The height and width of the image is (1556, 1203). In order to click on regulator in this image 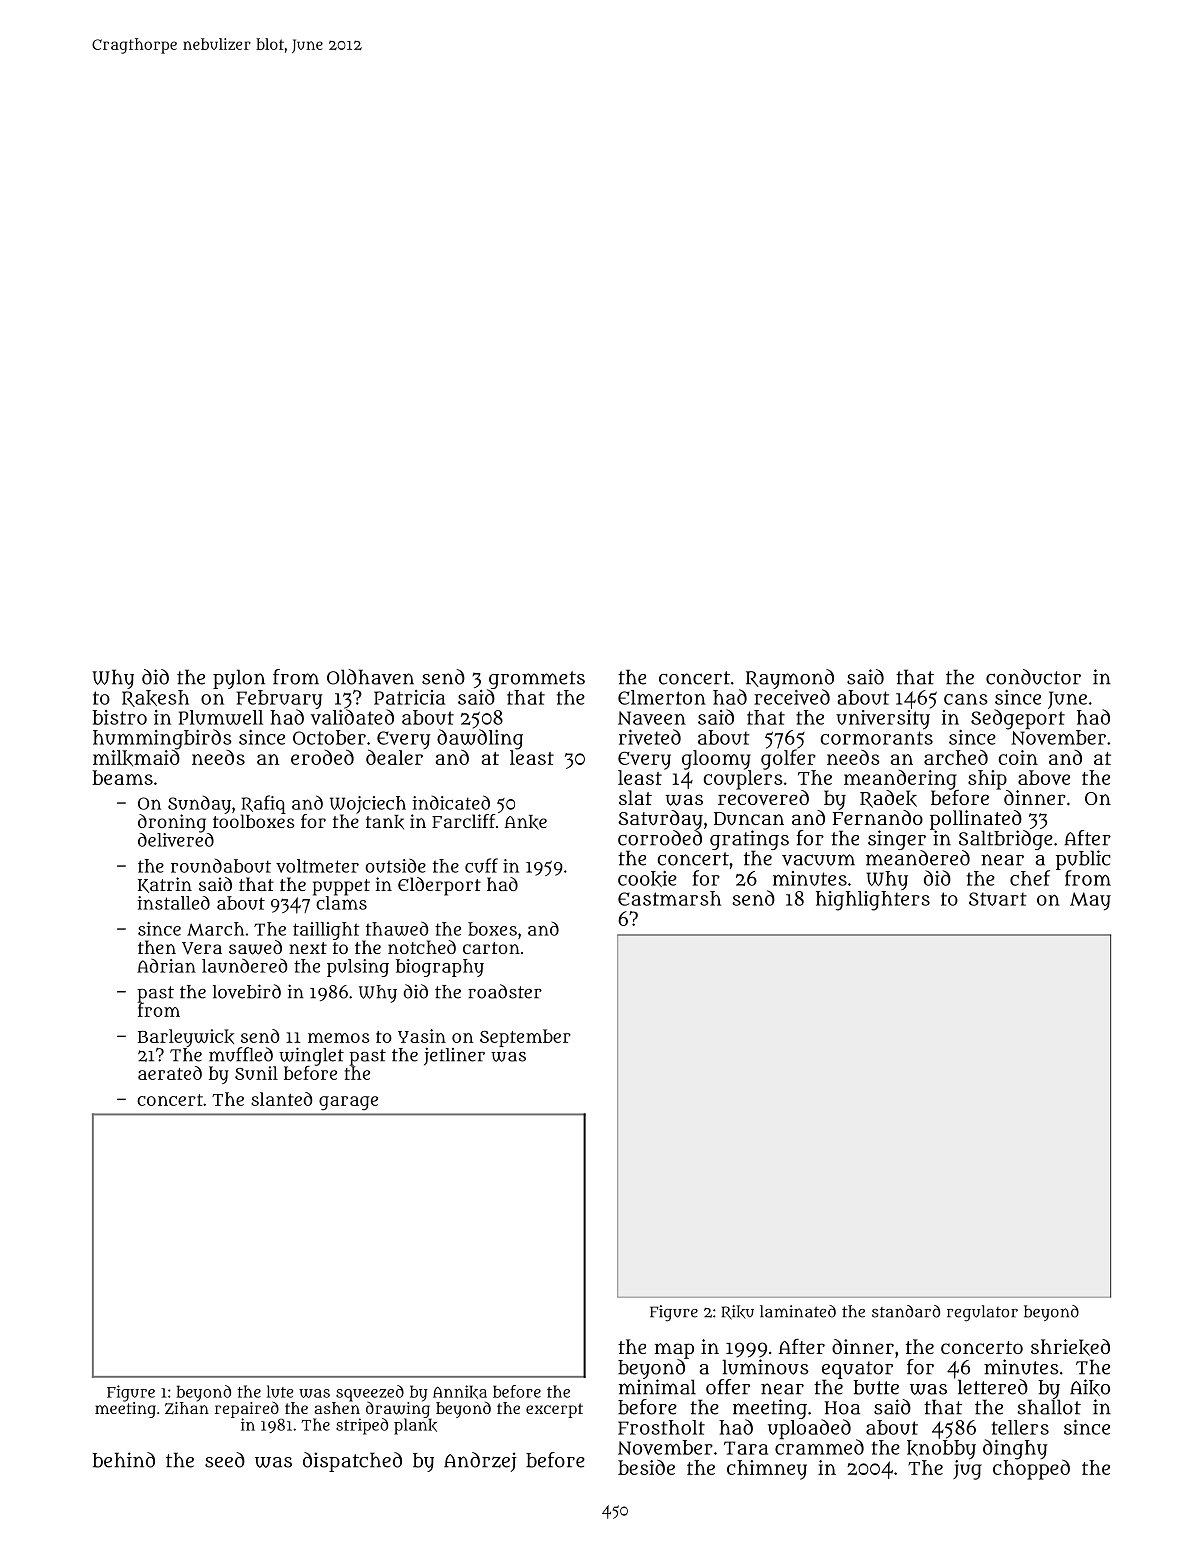, I will do `click(982, 1313)`.
